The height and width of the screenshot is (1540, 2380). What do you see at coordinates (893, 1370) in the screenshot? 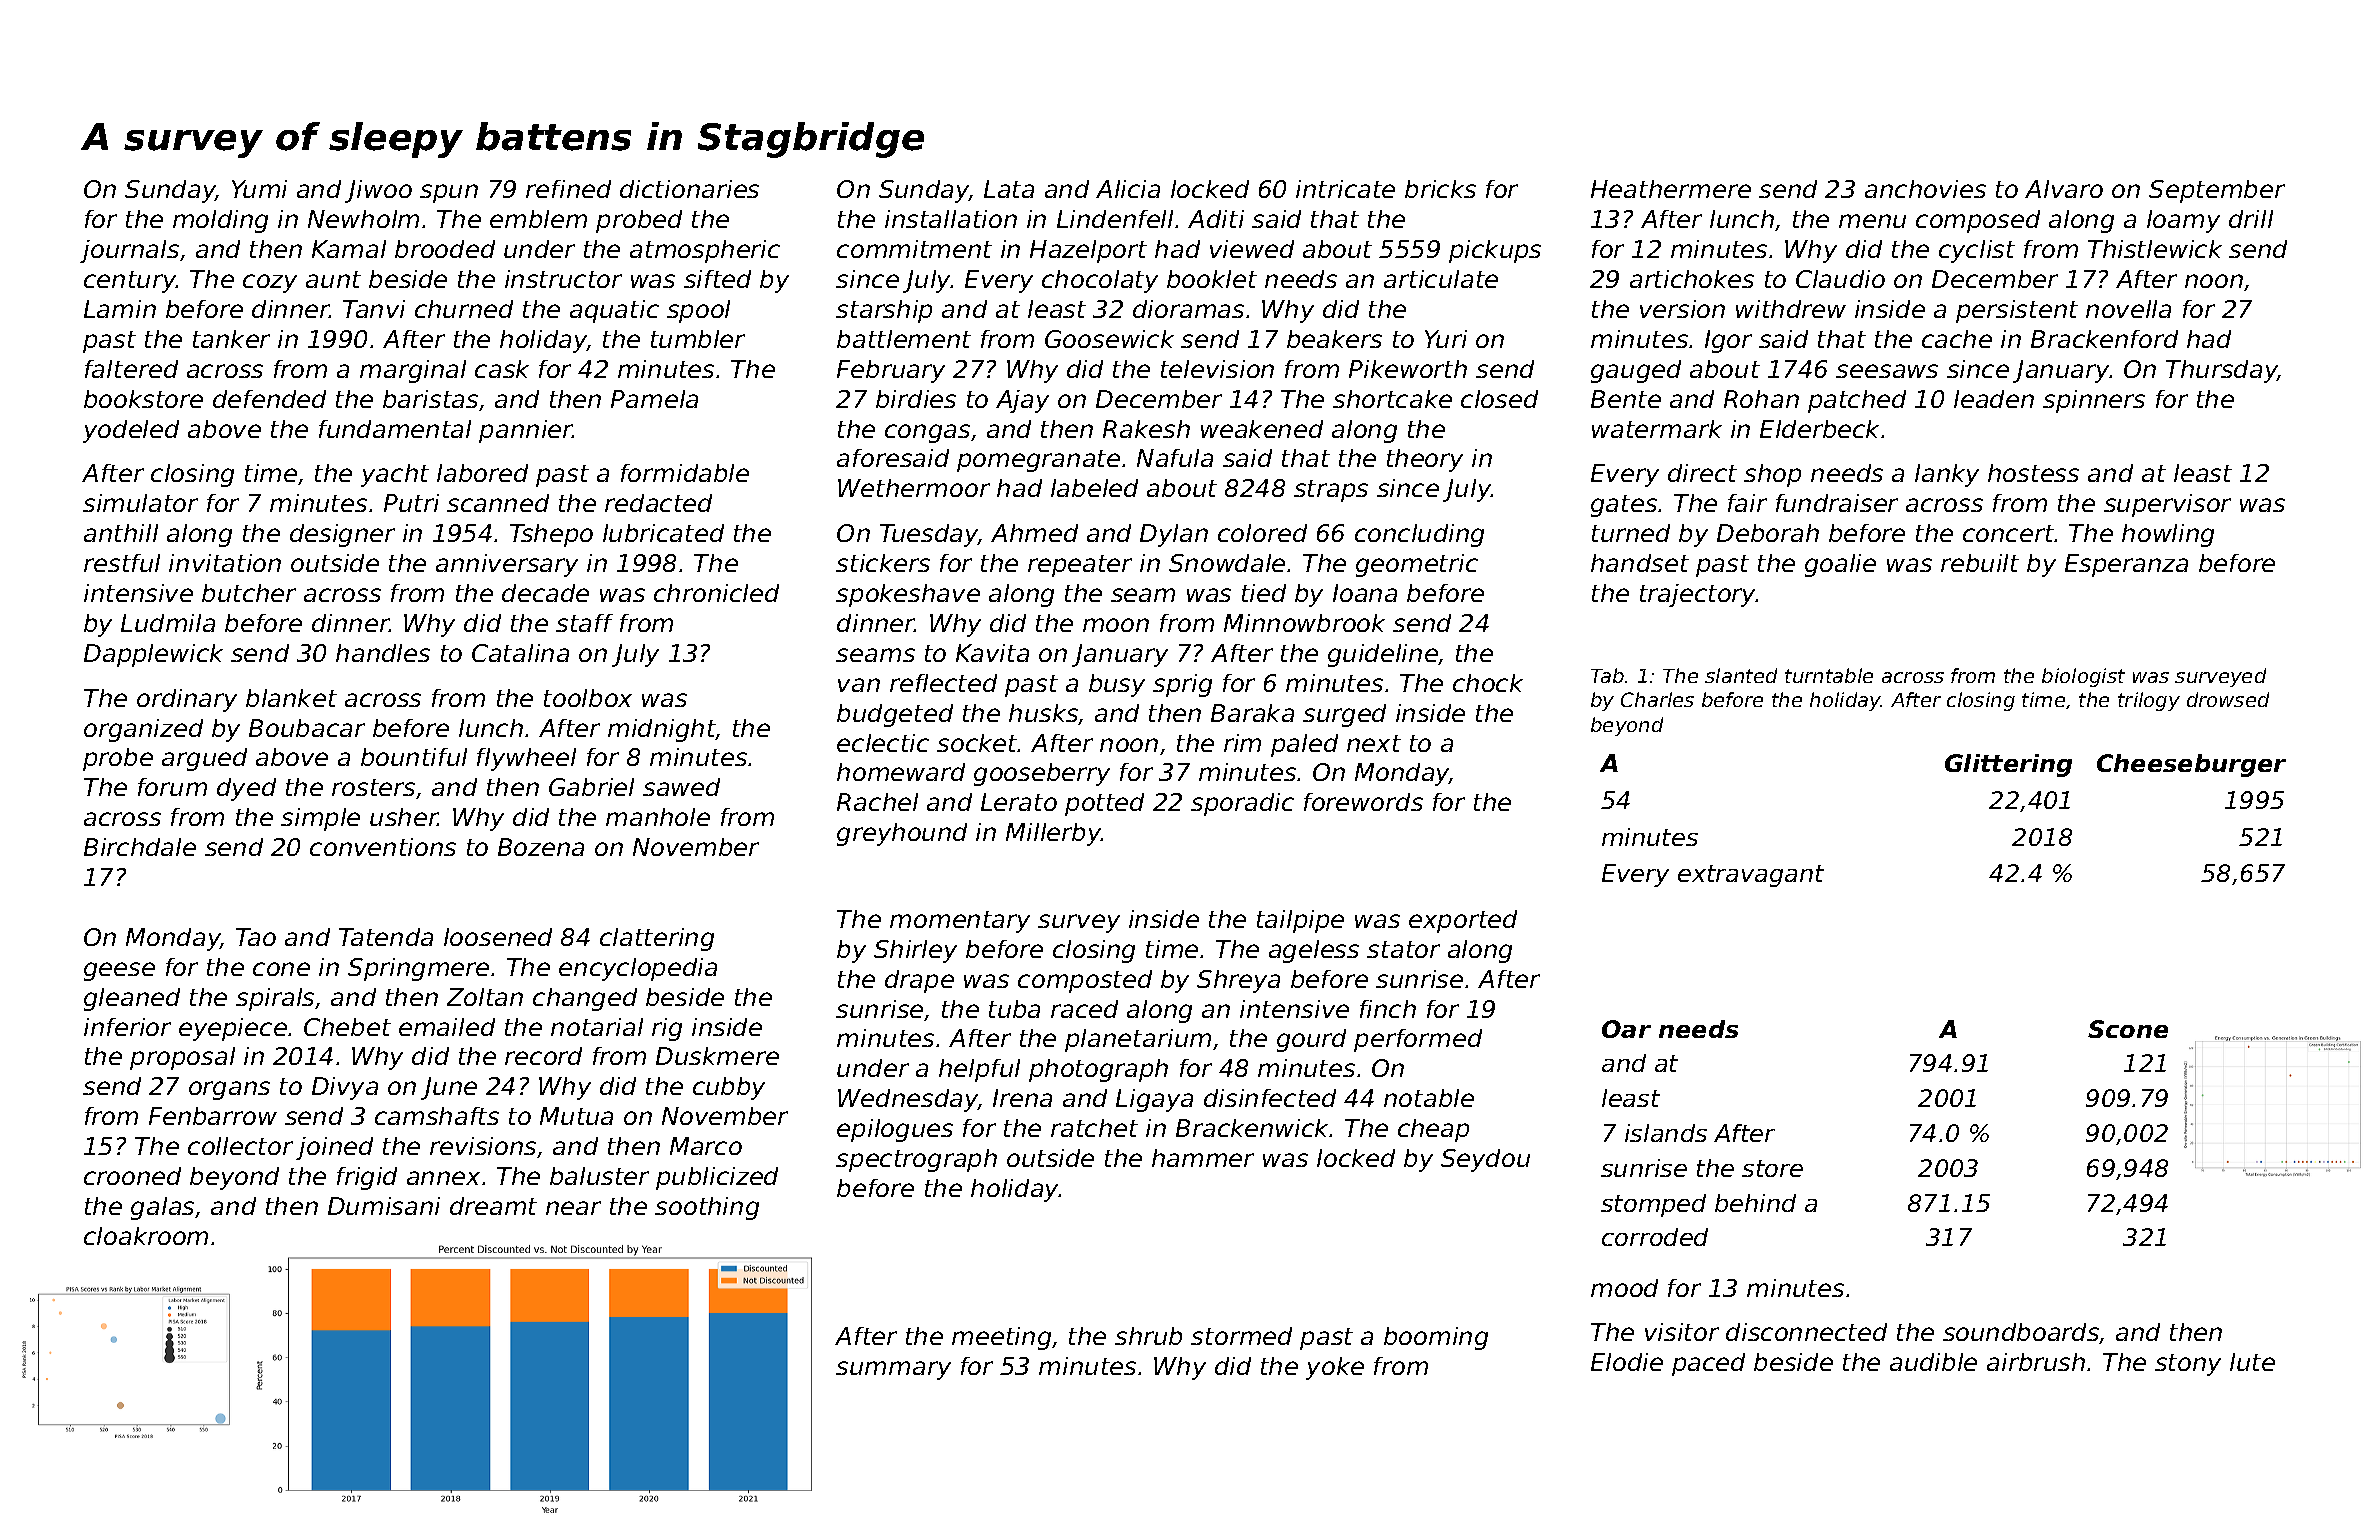
I see `summary` at bounding box center [893, 1370].
